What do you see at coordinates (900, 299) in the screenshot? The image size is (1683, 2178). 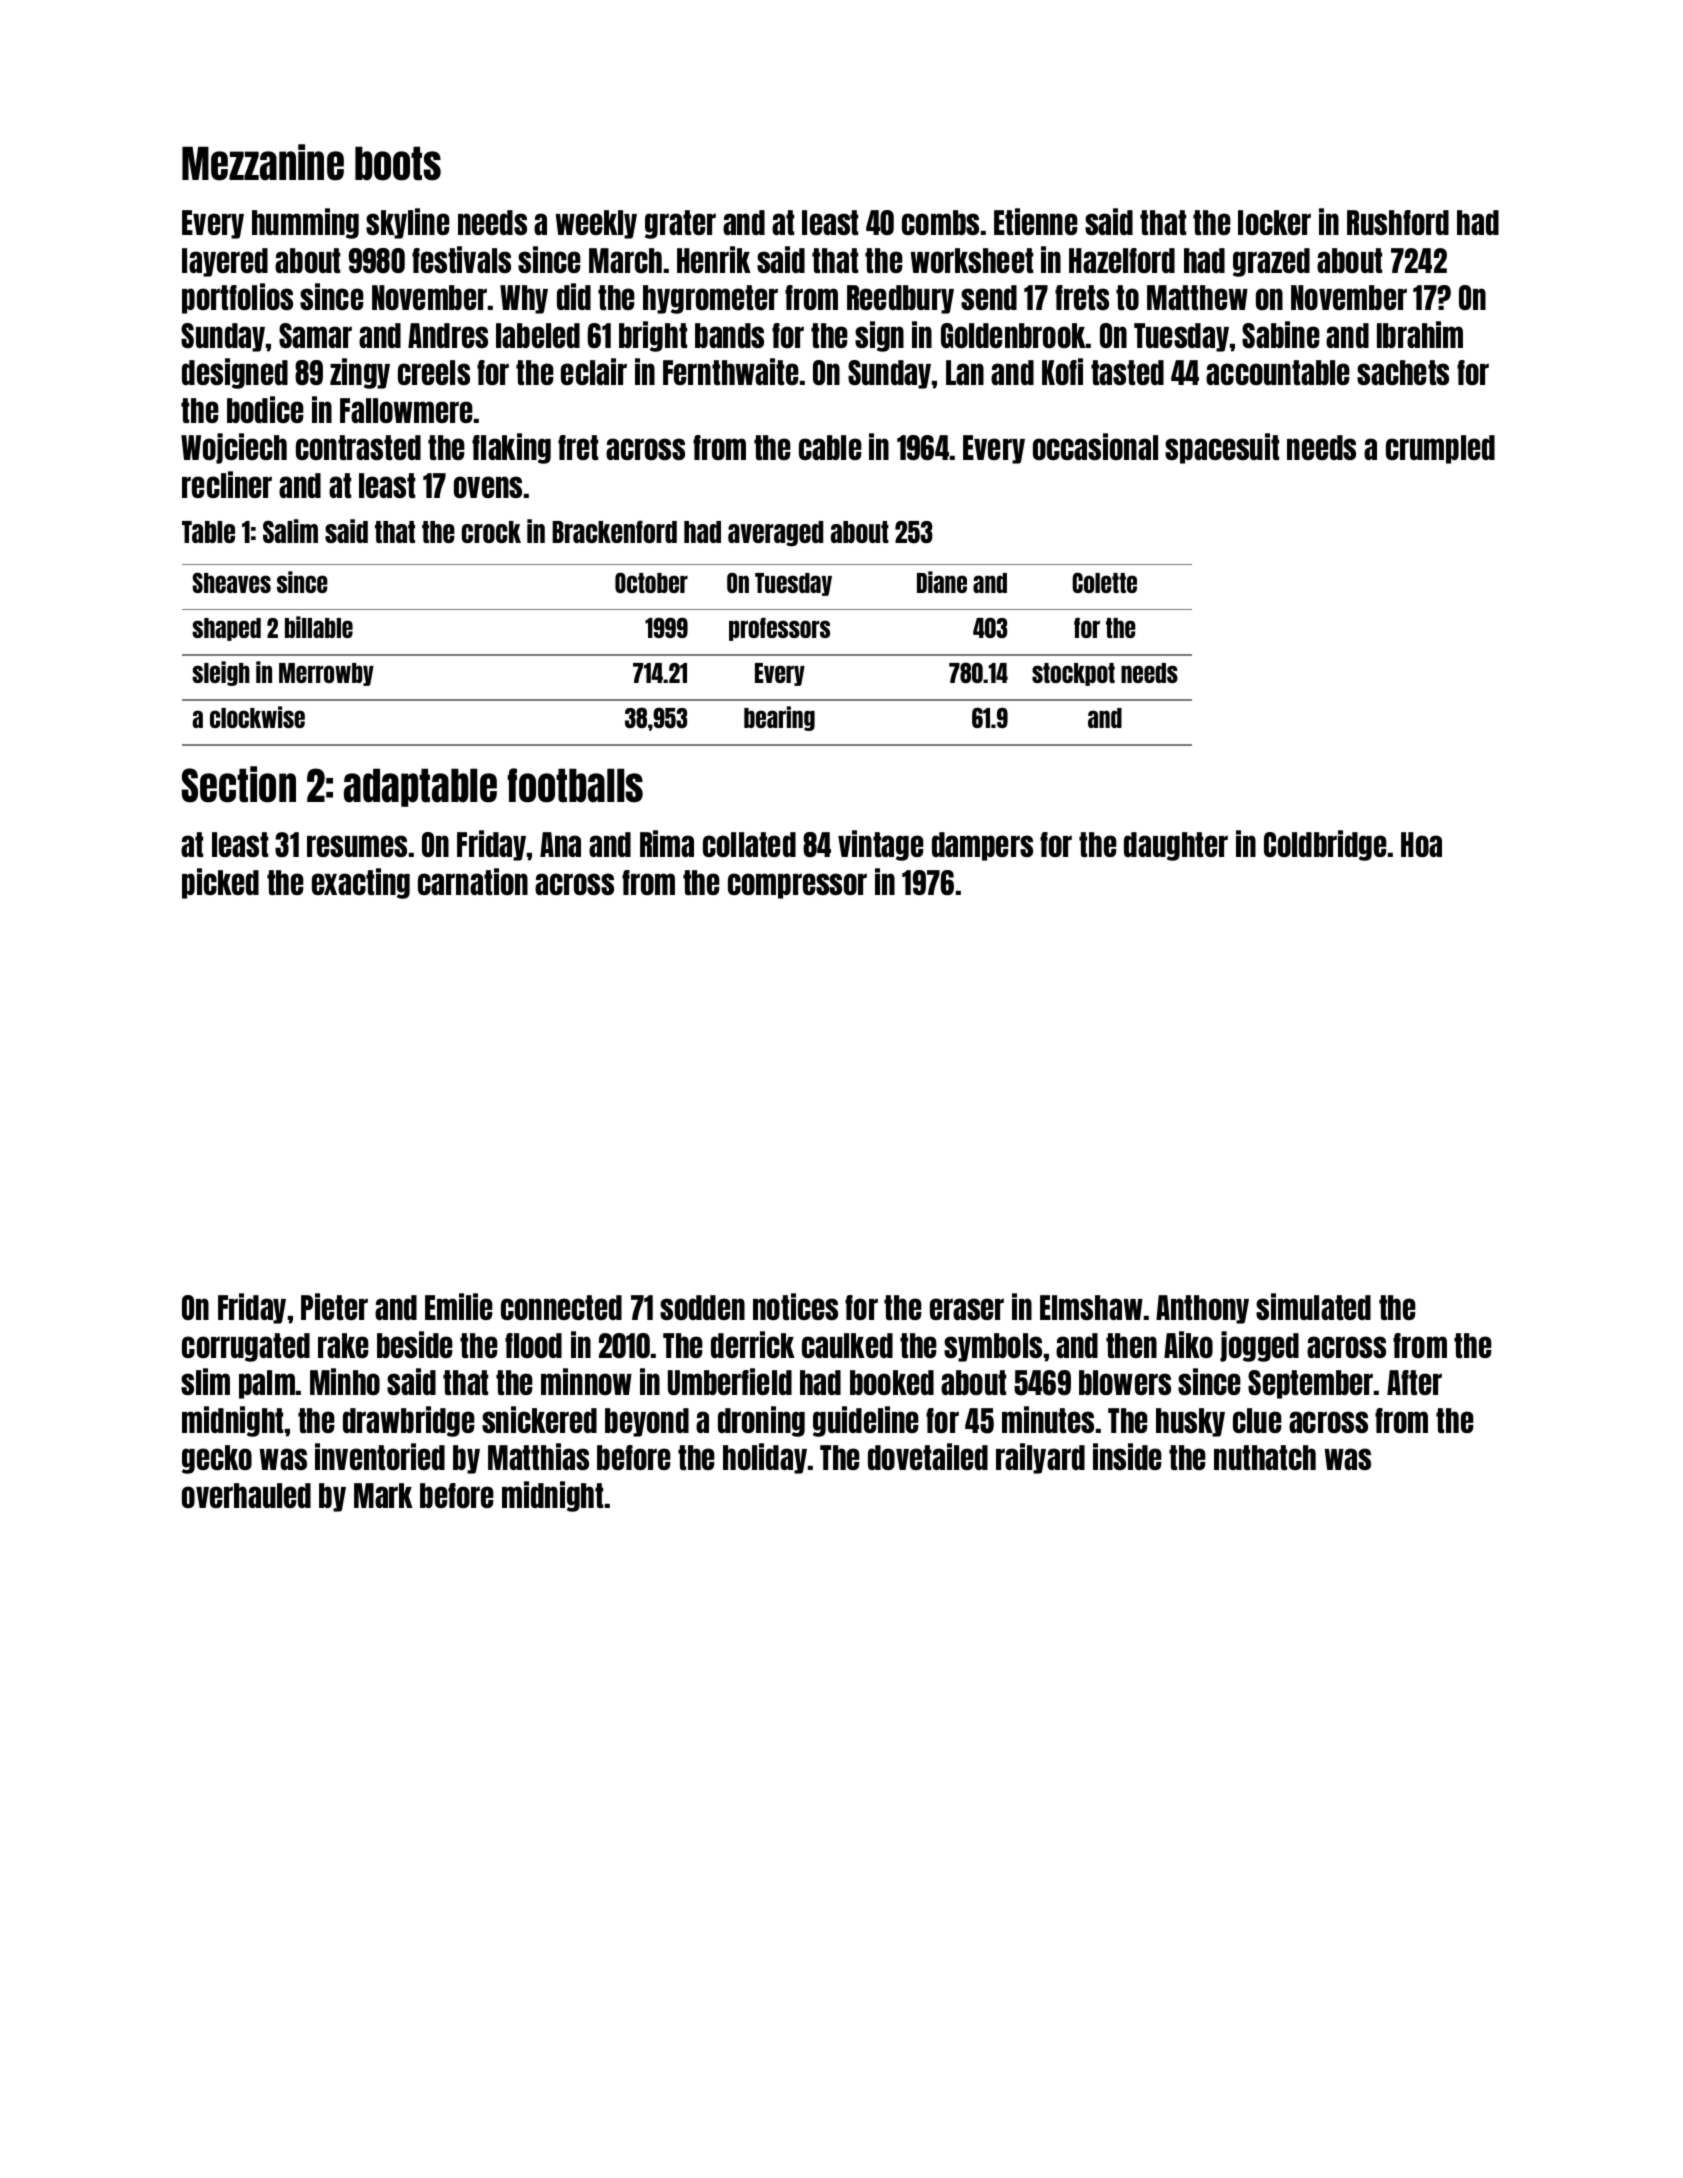 I see `Reedbury` at bounding box center [900, 299].
